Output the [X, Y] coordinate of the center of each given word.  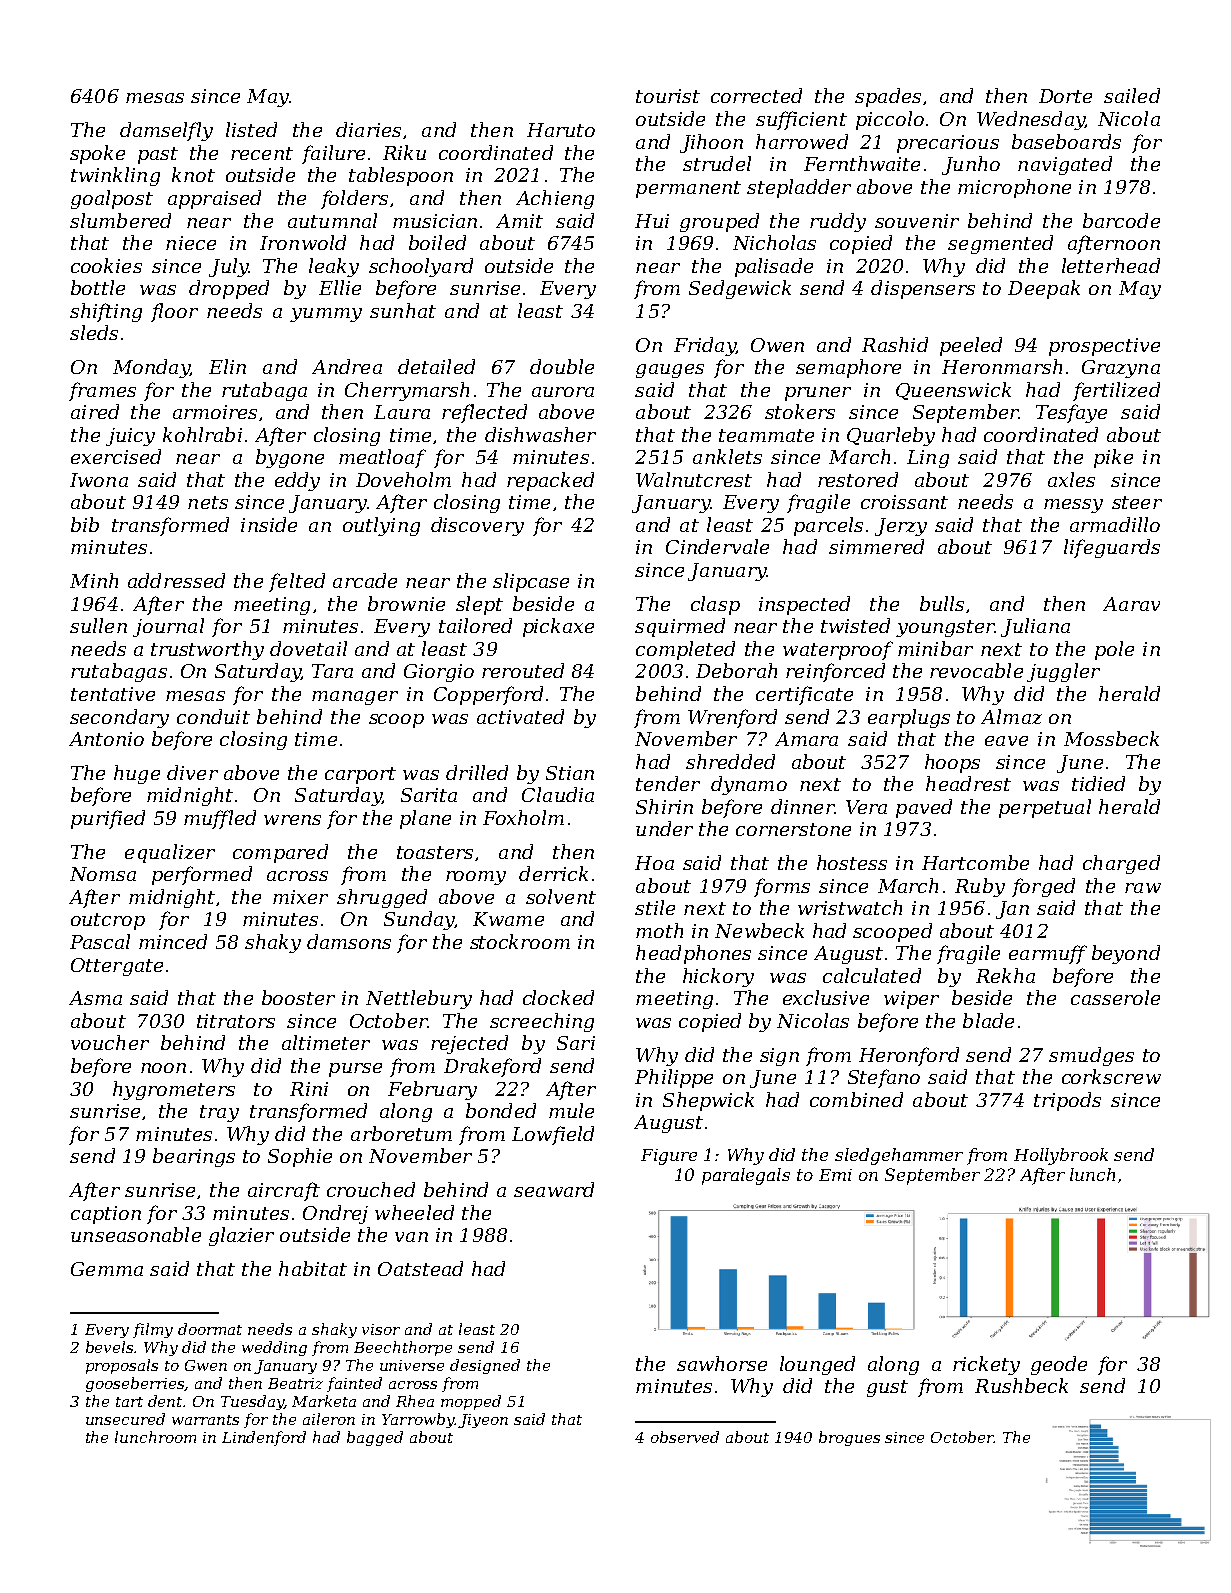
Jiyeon [483, 1421]
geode [1059, 1365]
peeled [971, 346]
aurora [563, 392]
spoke [97, 154]
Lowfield [553, 1135]
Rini [309, 1089]
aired [95, 411]
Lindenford [264, 1438]
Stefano [884, 1078]
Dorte [1065, 96]
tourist [668, 96]
